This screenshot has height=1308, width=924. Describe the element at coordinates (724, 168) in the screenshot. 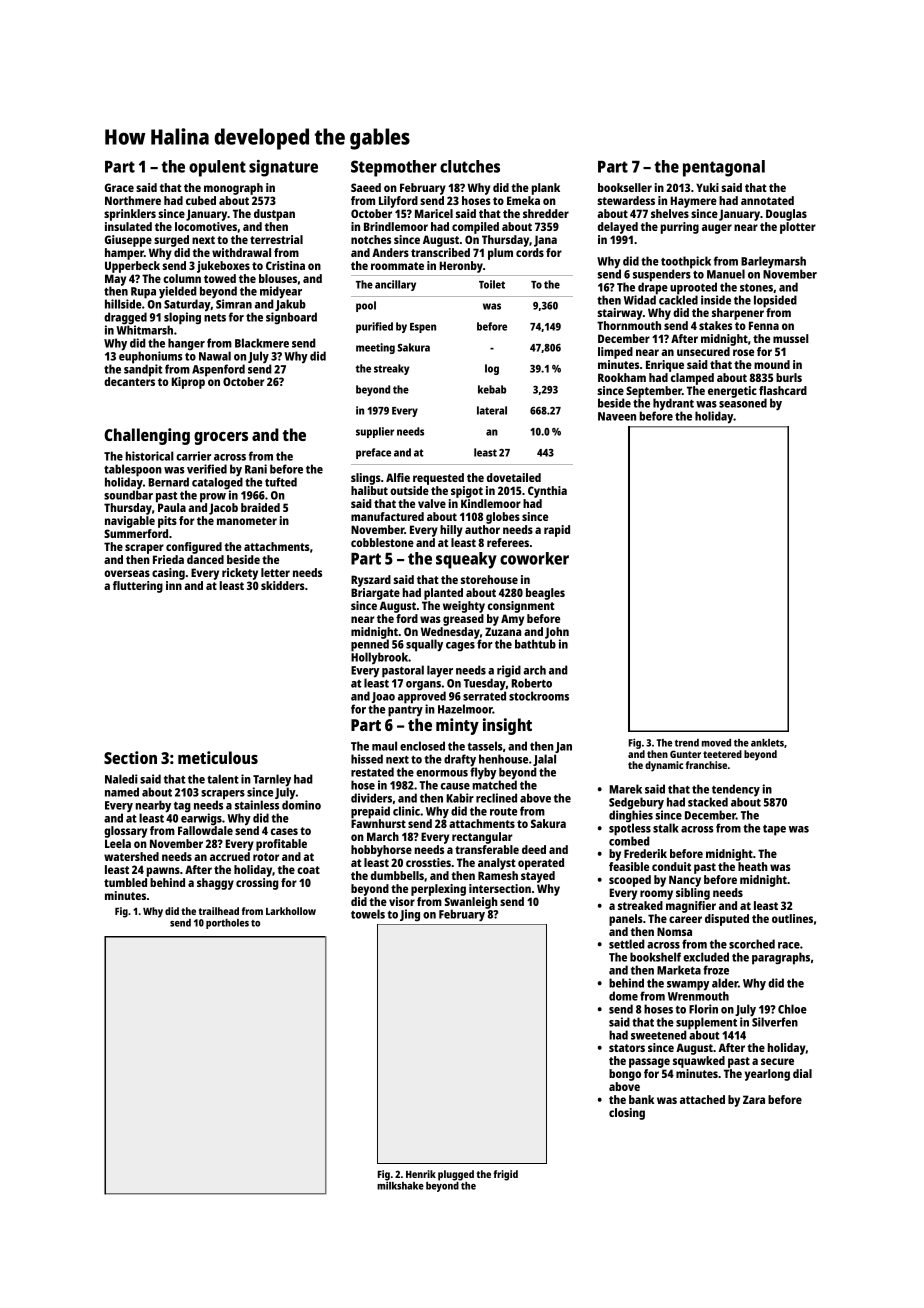

I see `pentagonal` at that location.
